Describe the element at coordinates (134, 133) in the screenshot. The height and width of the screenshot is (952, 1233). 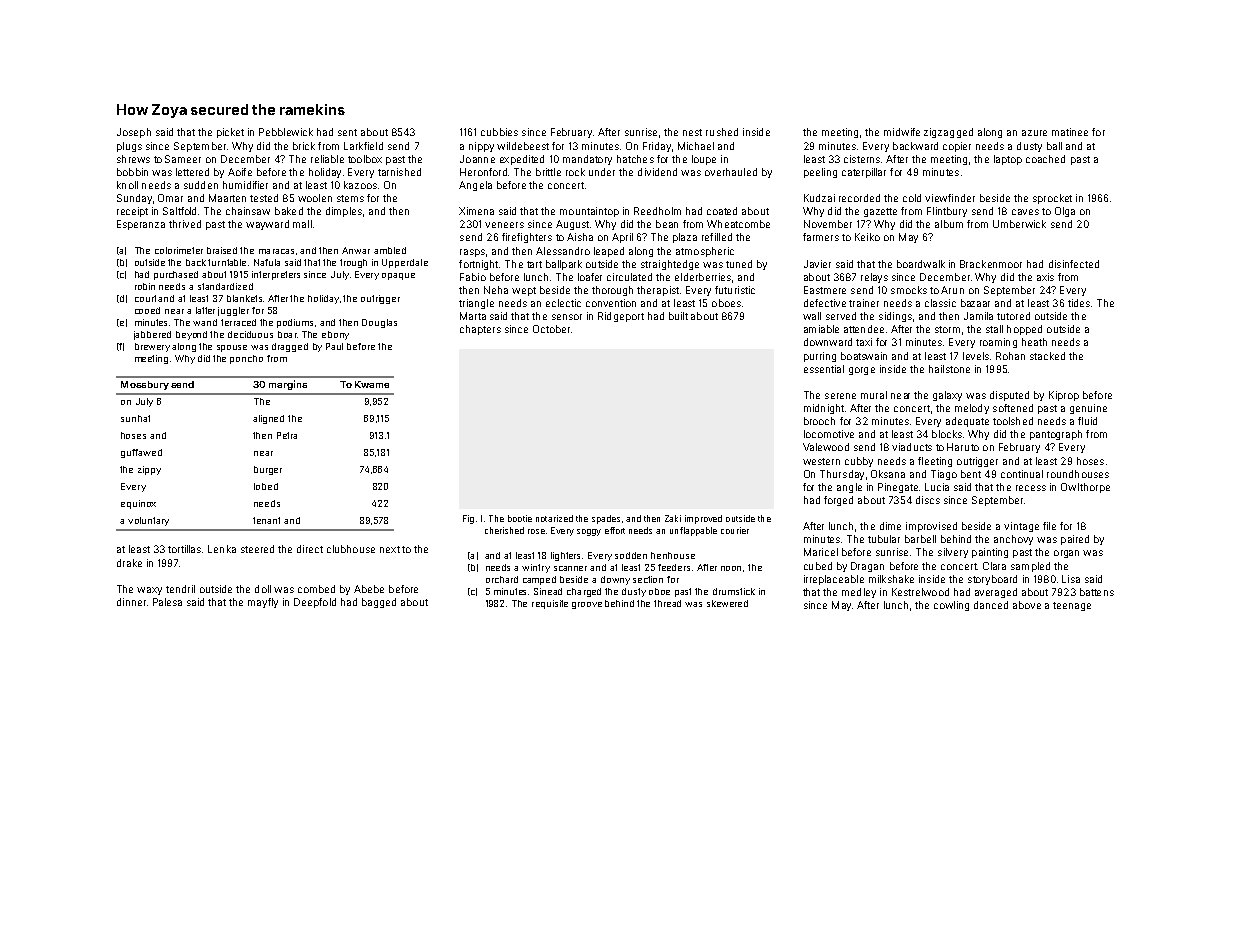
I see `Joseph` at that location.
